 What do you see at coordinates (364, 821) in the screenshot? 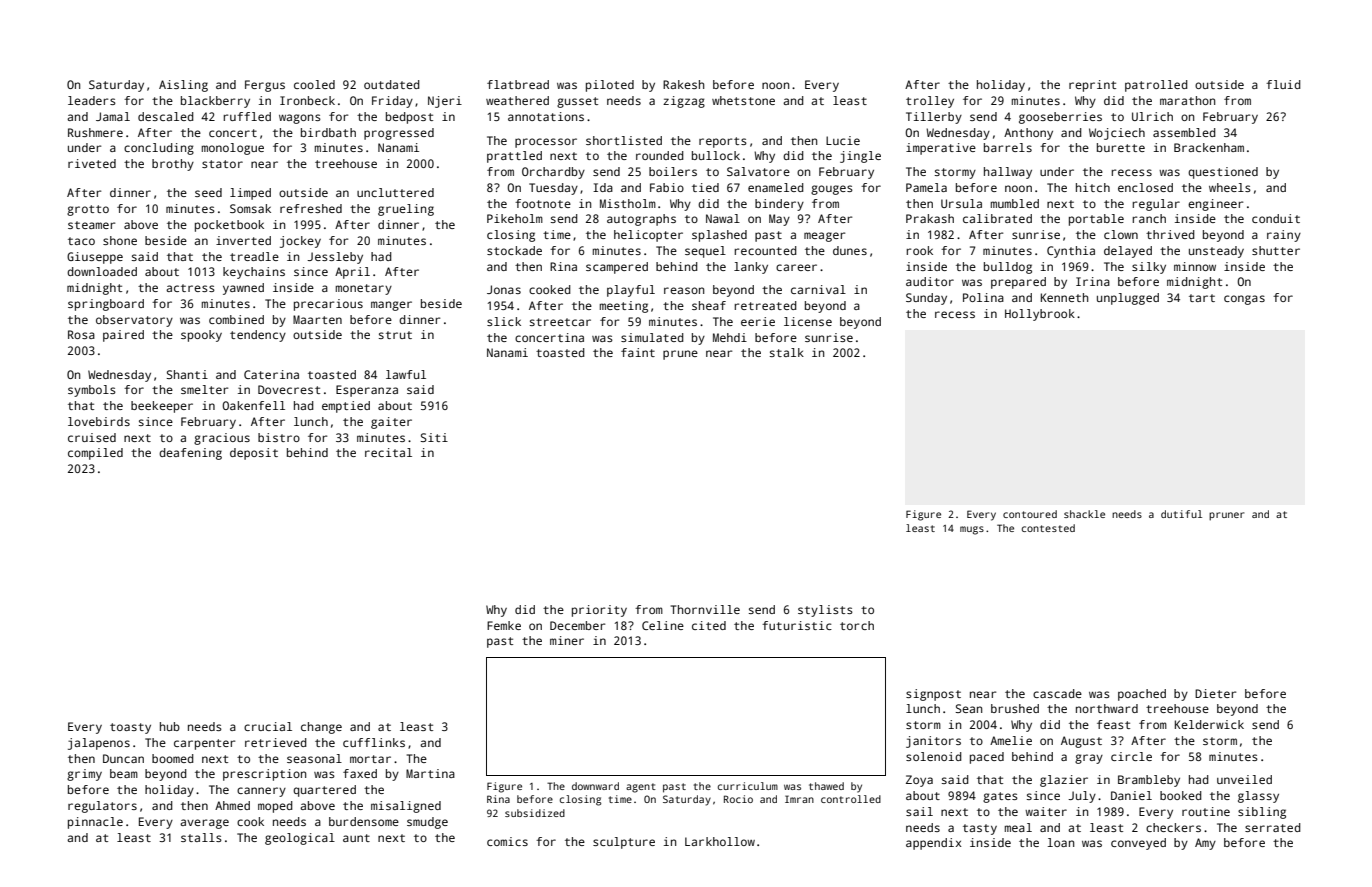
I see `burdensome` at bounding box center [364, 821].
